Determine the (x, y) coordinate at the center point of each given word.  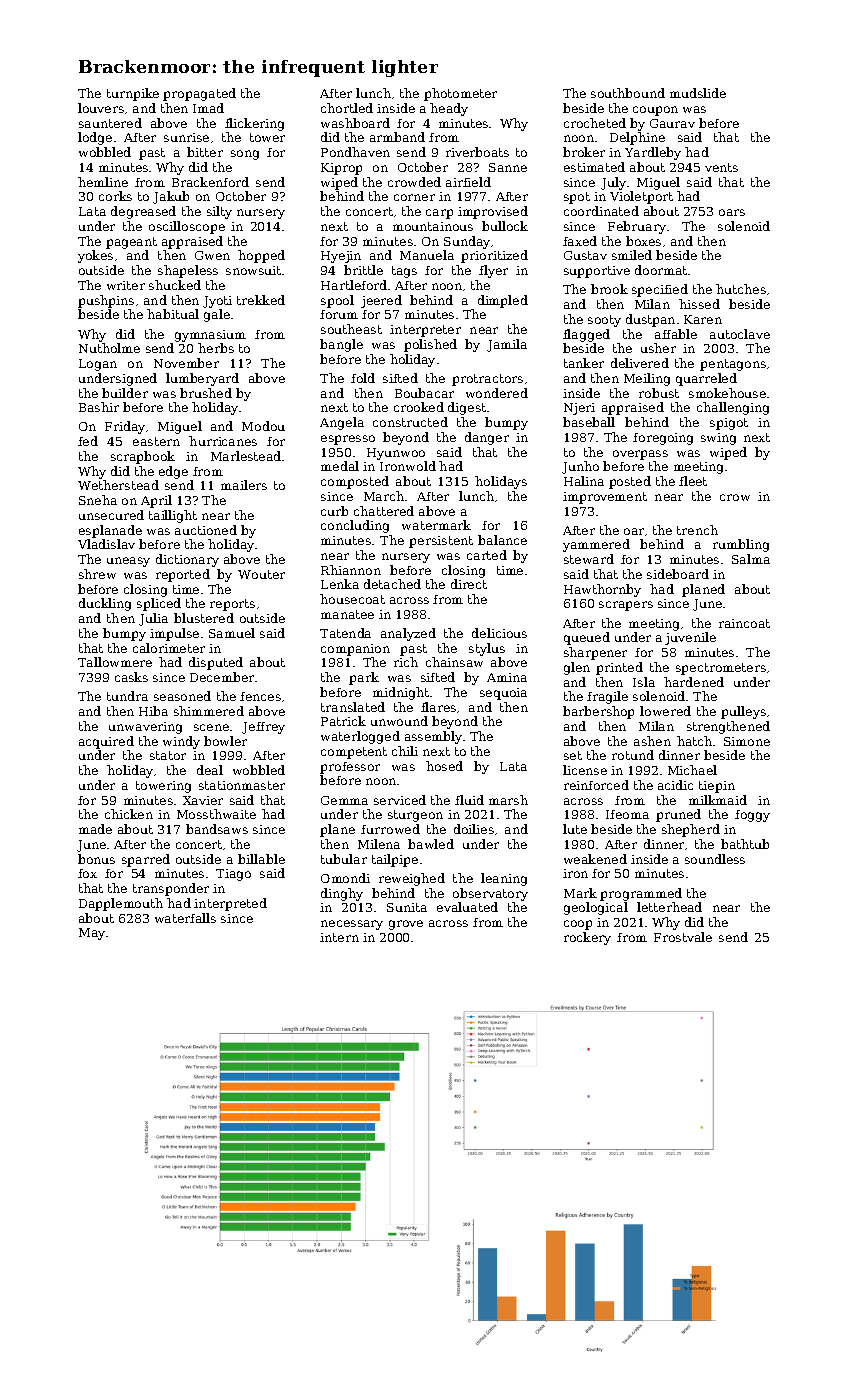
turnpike (133, 94)
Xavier (203, 800)
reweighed (412, 879)
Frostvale (683, 937)
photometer (460, 94)
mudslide (698, 93)
